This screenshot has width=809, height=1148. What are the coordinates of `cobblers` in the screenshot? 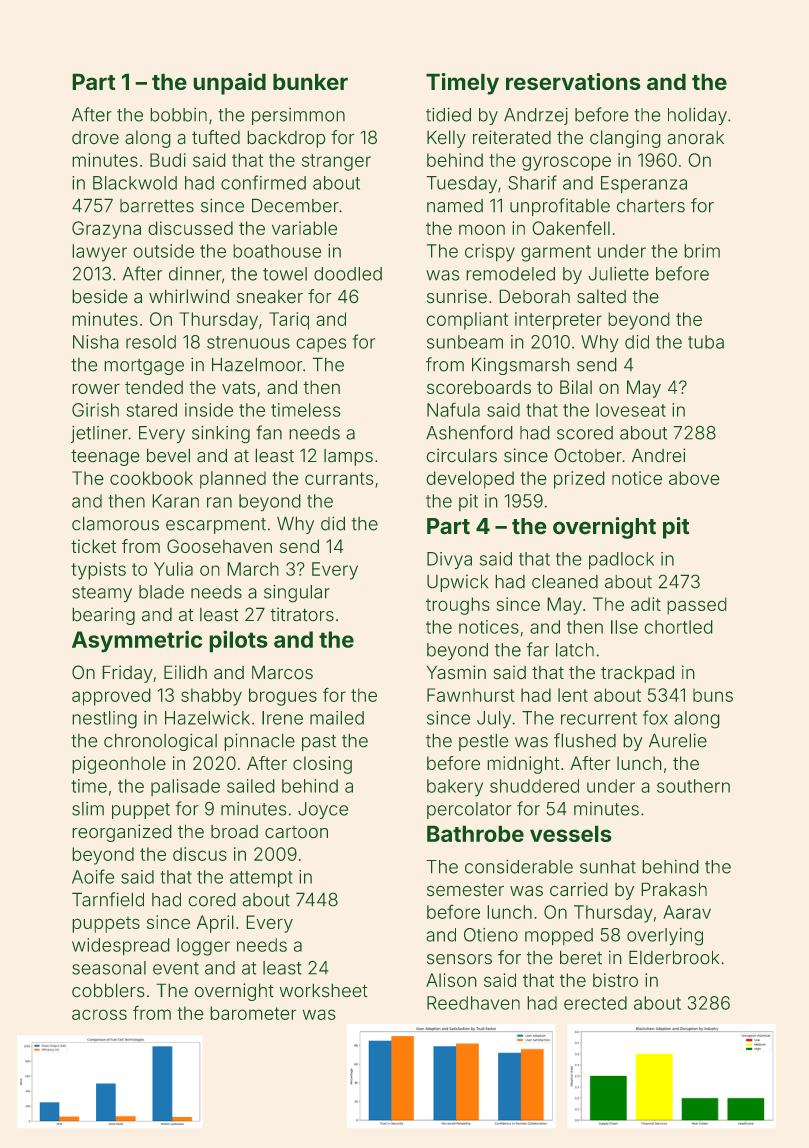 It's located at (108, 990).
